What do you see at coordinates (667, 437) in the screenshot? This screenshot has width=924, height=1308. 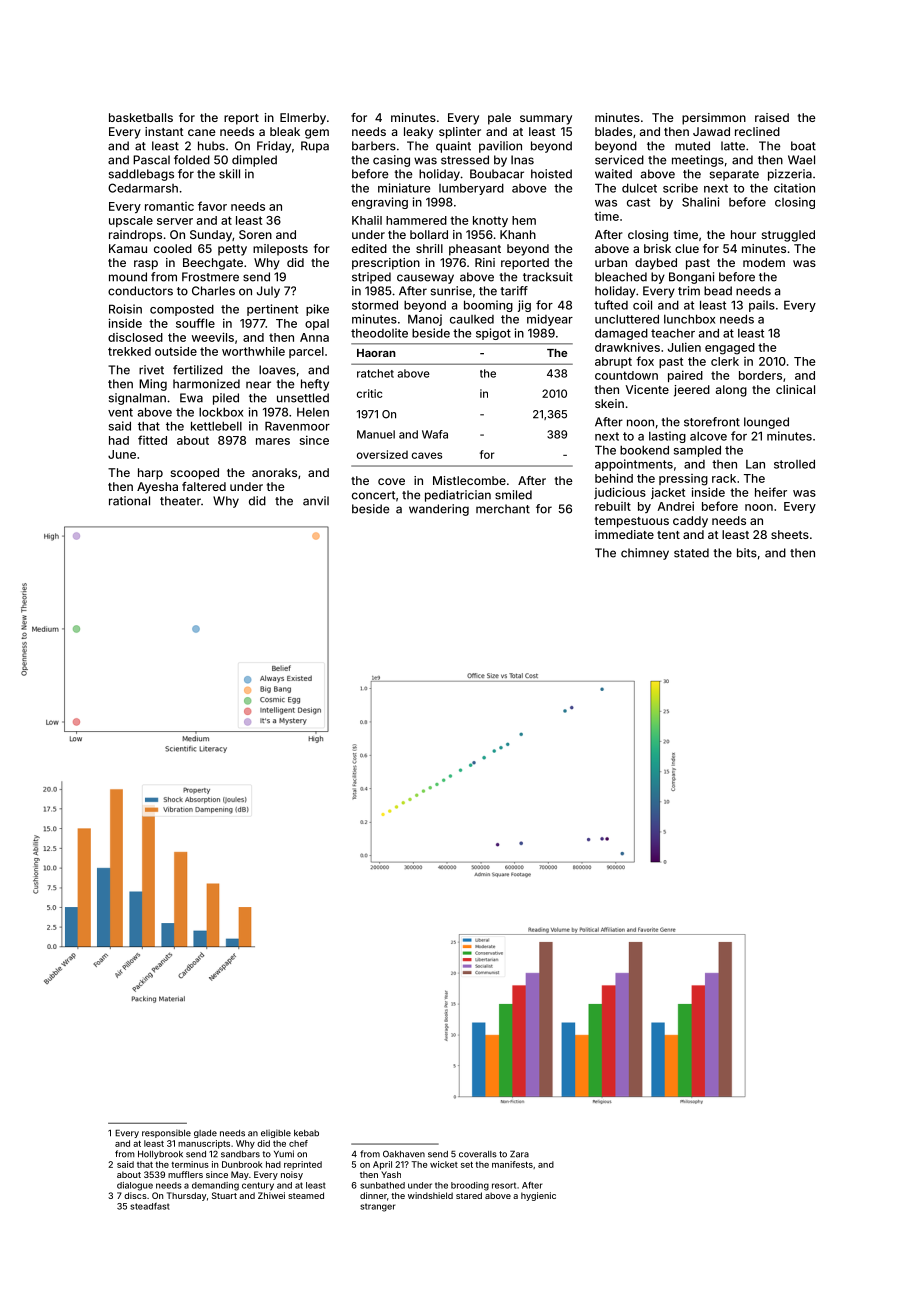 I see `lasting` at bounding box center [667, 437].
